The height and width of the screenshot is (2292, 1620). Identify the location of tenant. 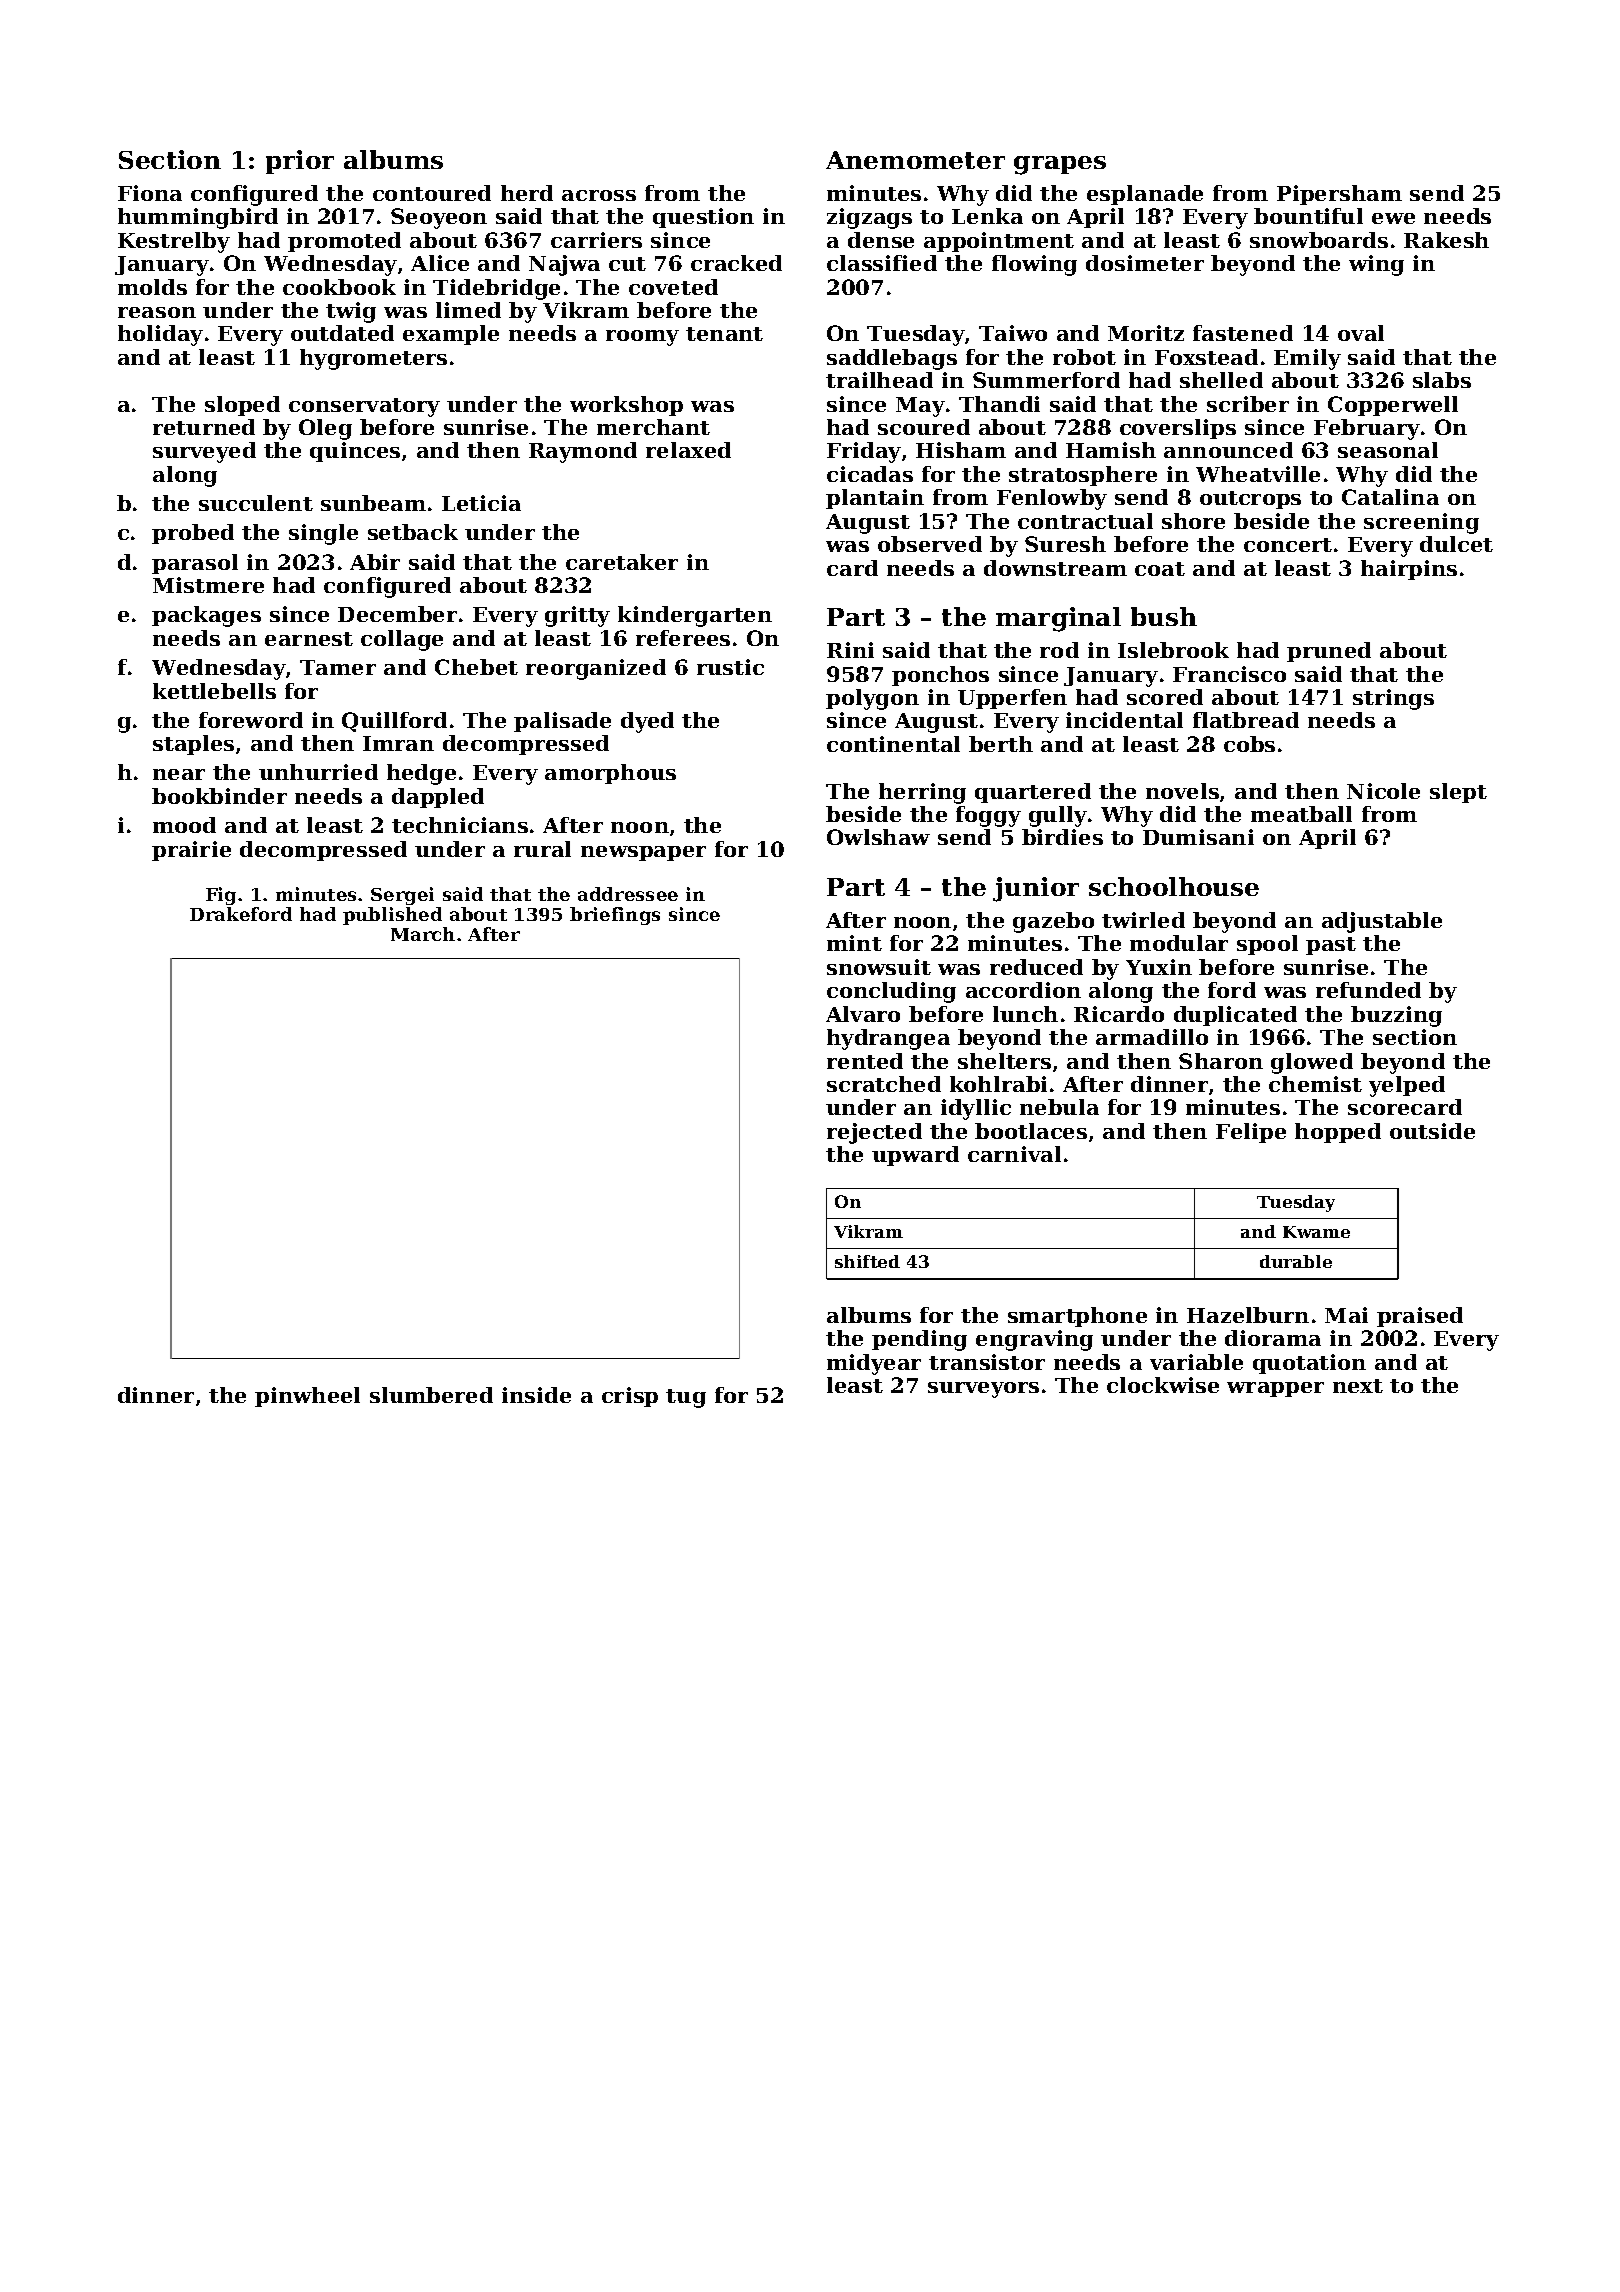
(724, 334).
